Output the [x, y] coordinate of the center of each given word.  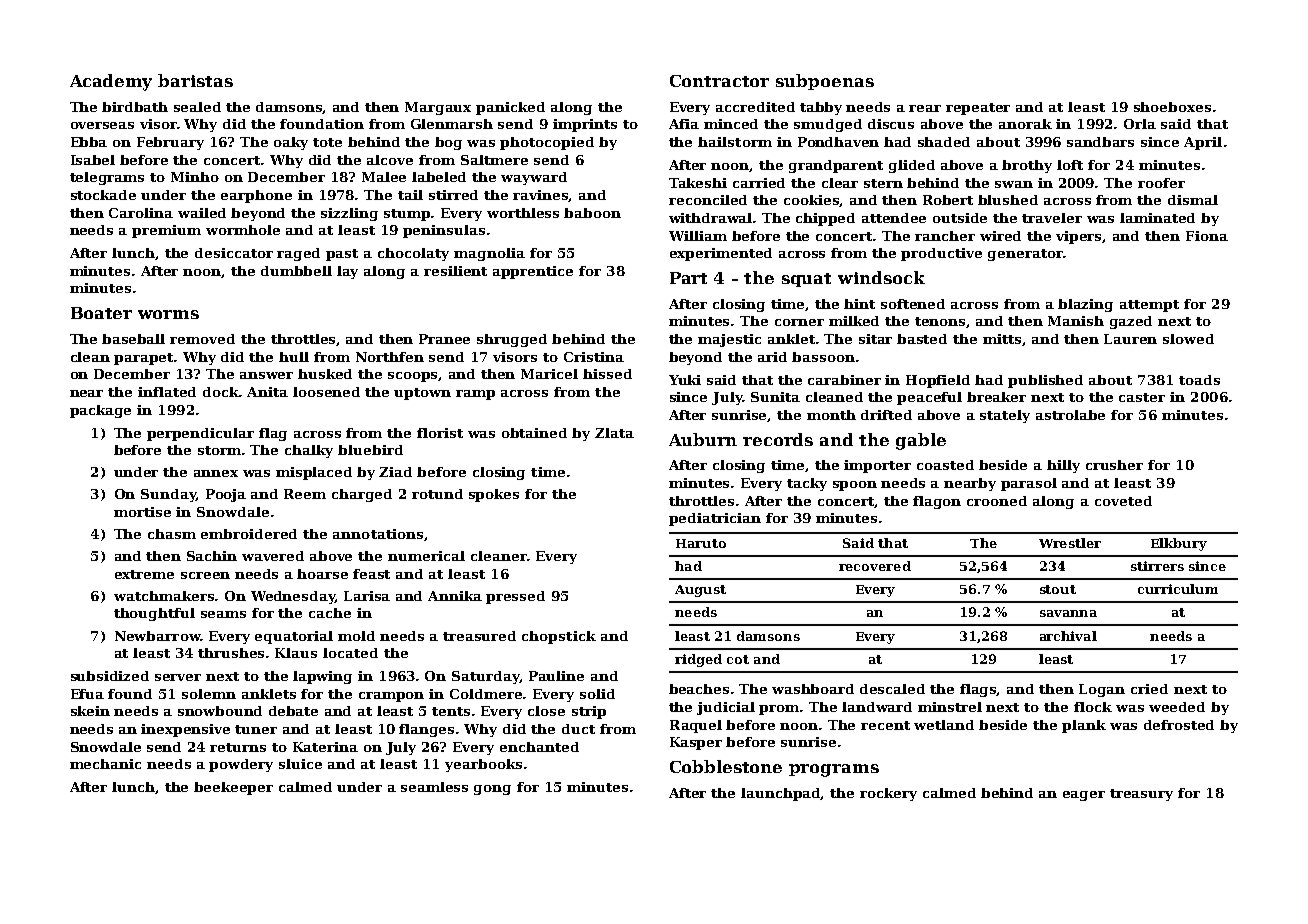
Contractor [719, 81]
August [700, 591]
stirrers [1157, 566]
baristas [195, 80]
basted [922, 339]
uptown [422, 394]
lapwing [322, 677]
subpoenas [825, 82]
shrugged [512, 340]
